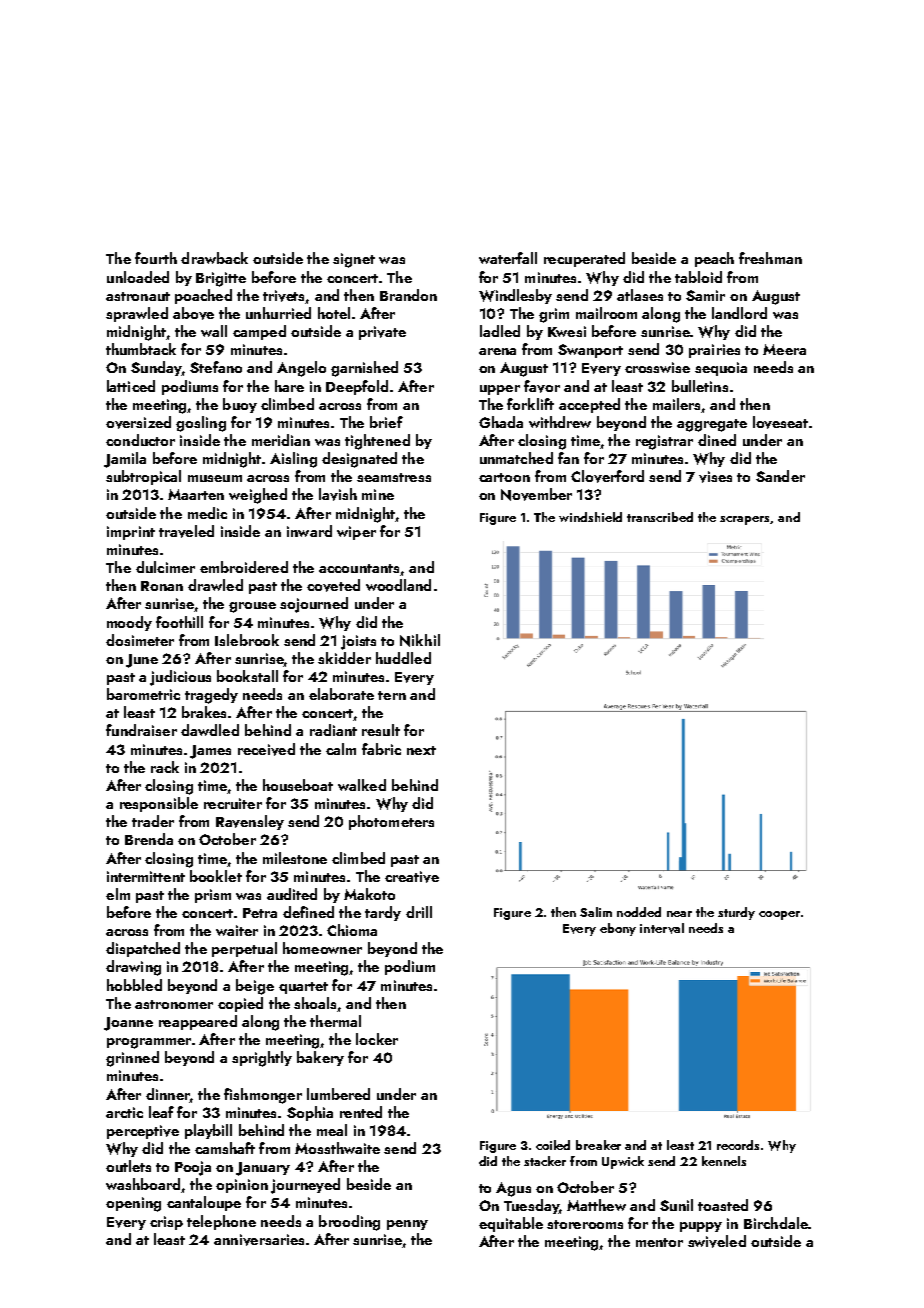 The image size is (924, 1308). Describe the element at coordinates (515, 296) in the document. I see `Windlesby` at that location.
